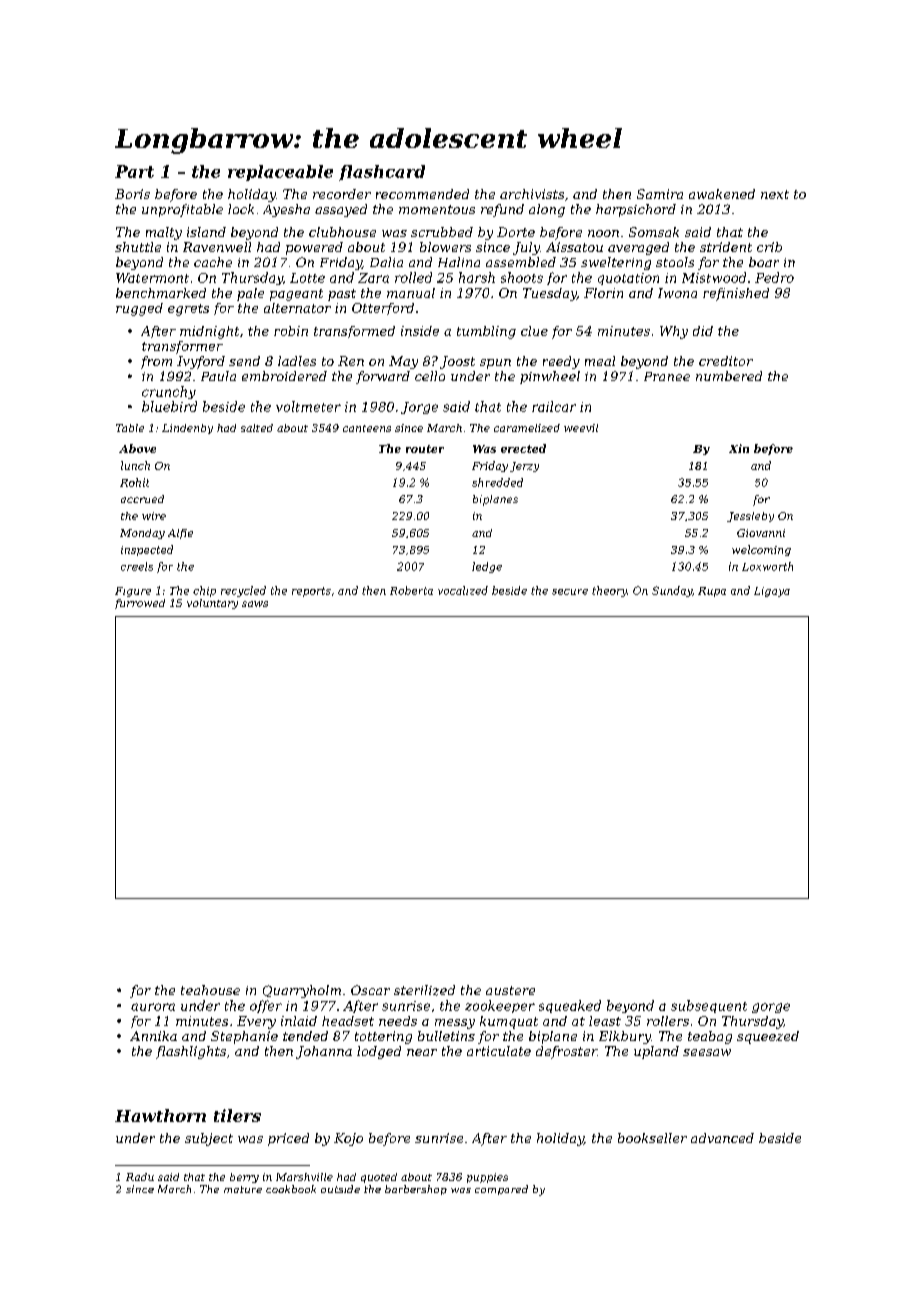 This image has width=924, height=1308. What do you see at coordinates (311, 592) in the image?
I see `reports` at bounding box center [311, 592].
